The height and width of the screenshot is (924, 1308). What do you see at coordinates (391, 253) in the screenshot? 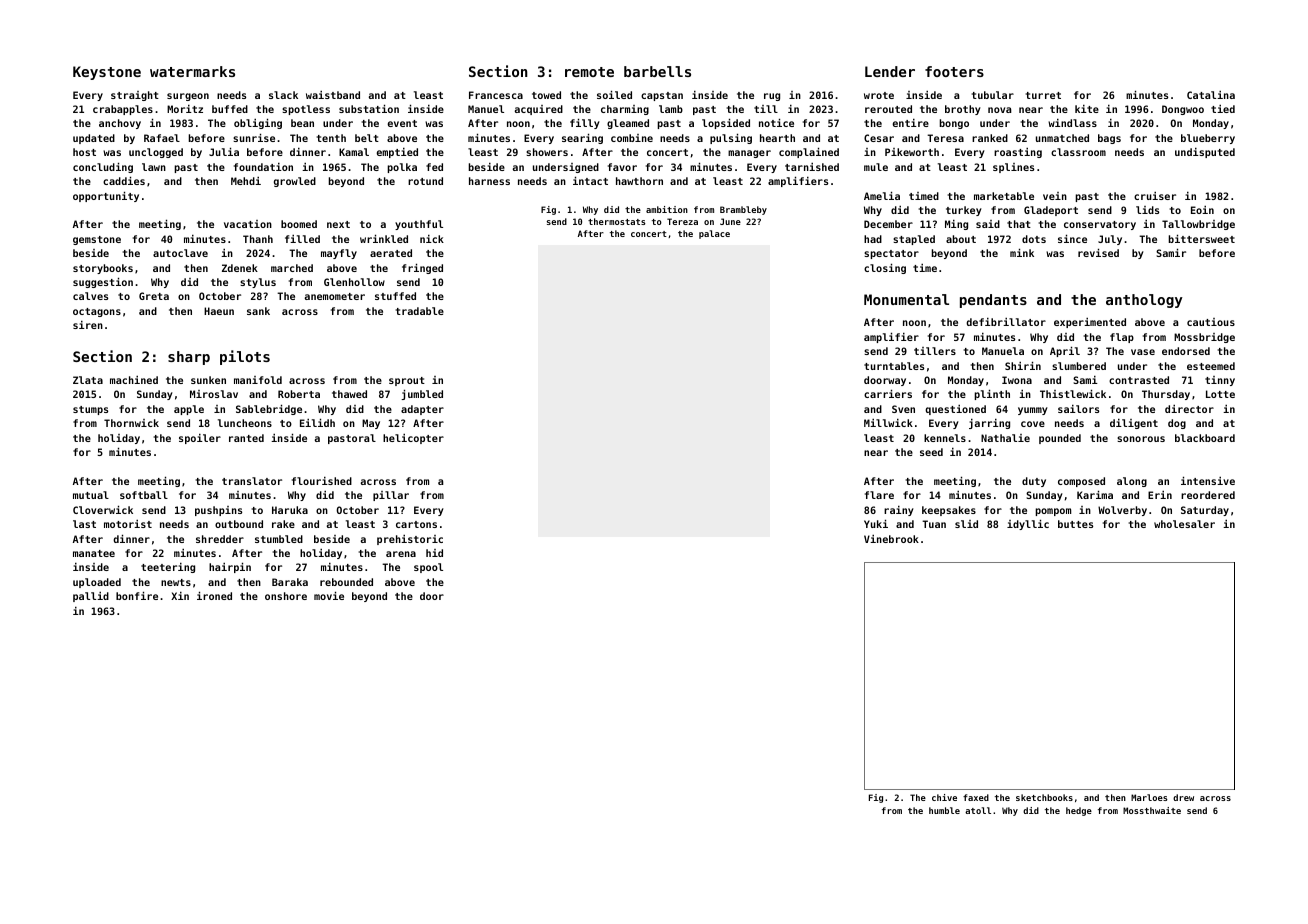
I see `aerated` at bounding box center [391, 253].
